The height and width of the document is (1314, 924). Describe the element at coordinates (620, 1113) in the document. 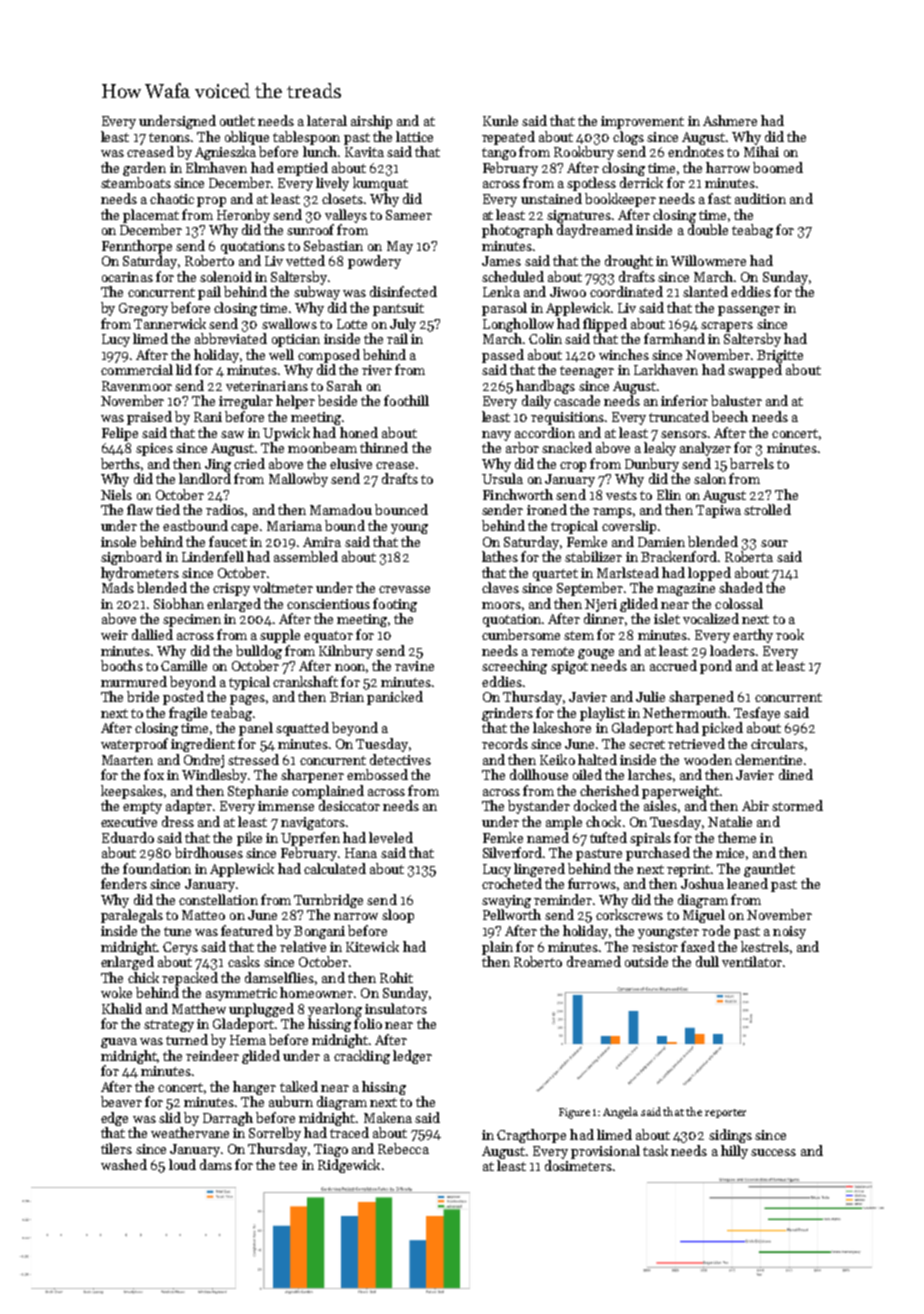

I see `Angela` at that location.
